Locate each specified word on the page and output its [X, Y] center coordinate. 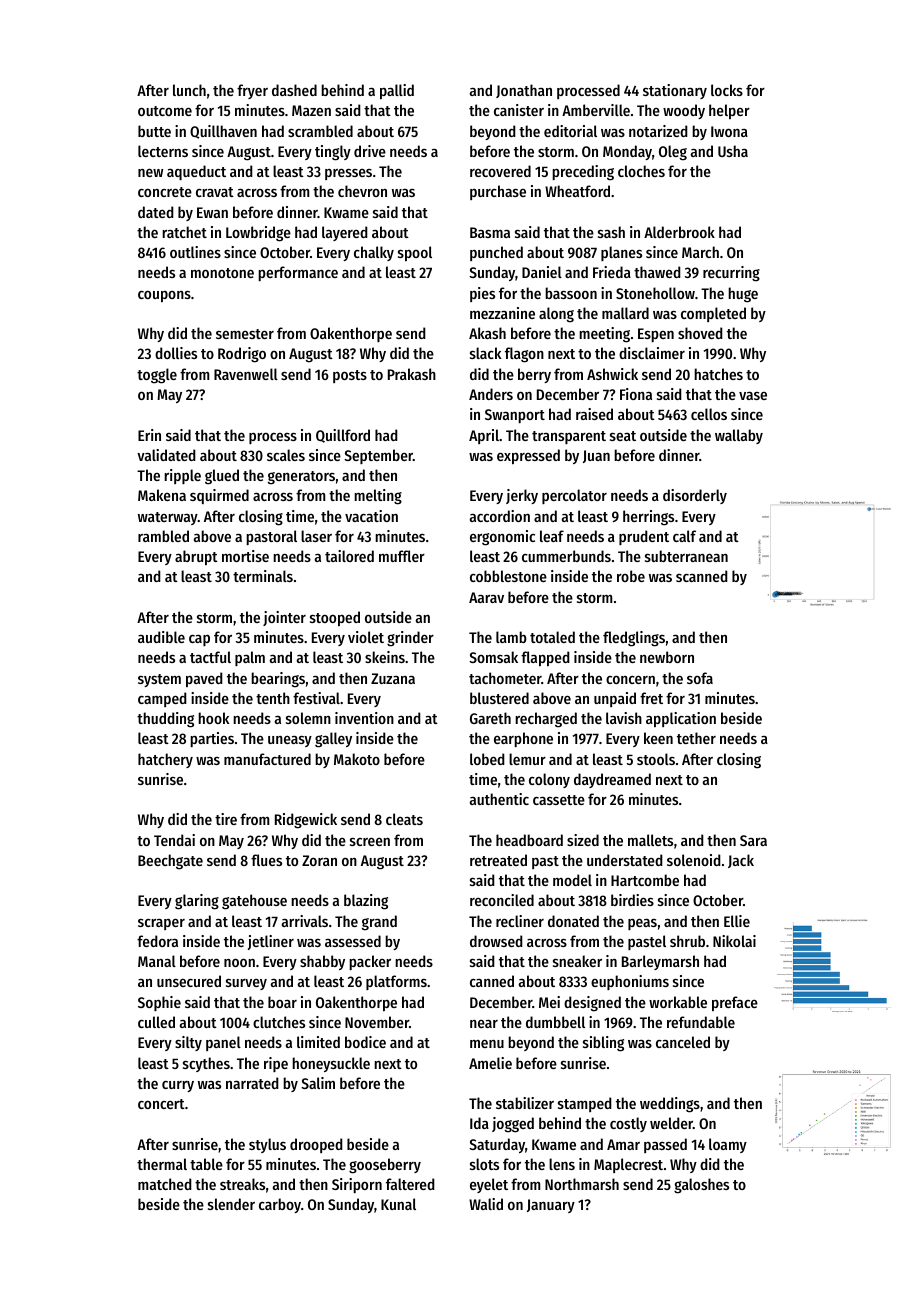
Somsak [493, 657]
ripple [182, 476]
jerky [522, 496]
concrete [165, 192]
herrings [648, 518]
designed [592, 1004]
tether [696, 738]
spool [415, 253]
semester [245, 334]
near [484, 1024]
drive [370, 151]
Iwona [729, 131]
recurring [731, 274]
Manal [157, 961]
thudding [165, 720]
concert [161, 1104]
